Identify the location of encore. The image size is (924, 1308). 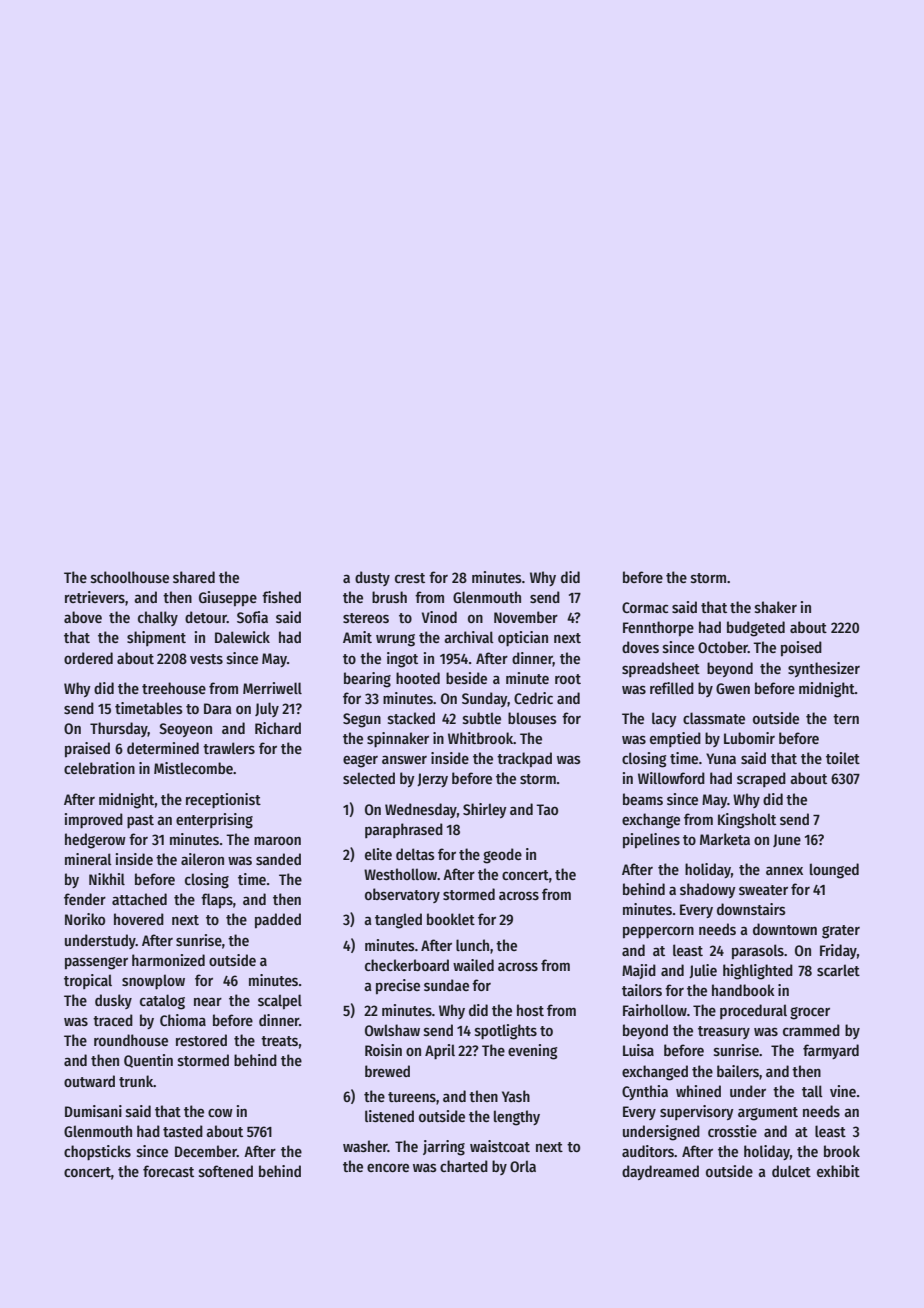
(388, 1167).
